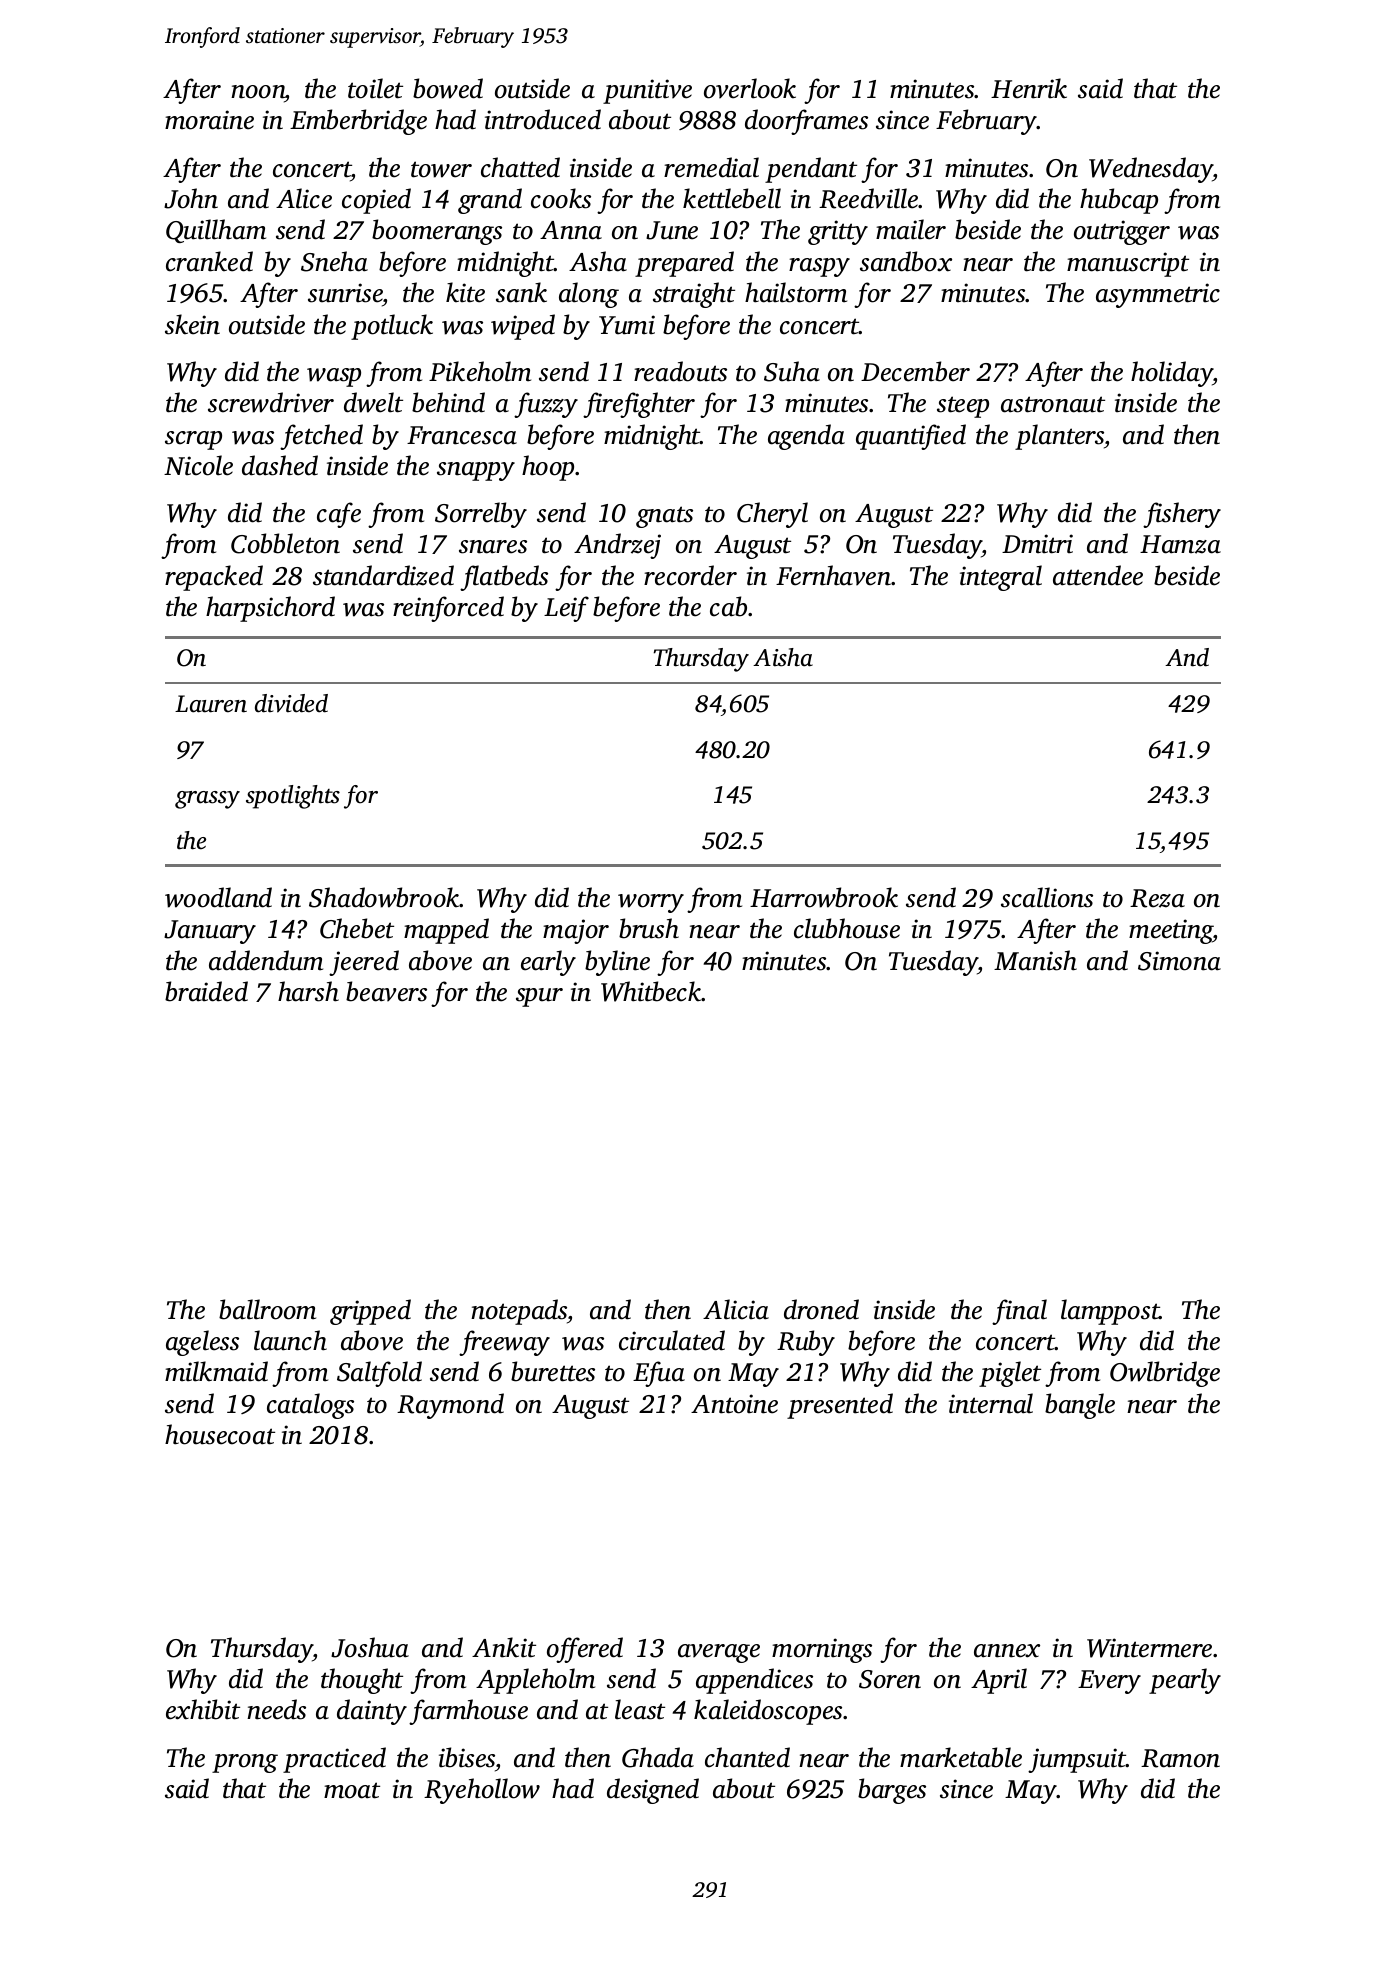 The image size is (1386, 1969). I want to click on sank, so click(521, 292).
